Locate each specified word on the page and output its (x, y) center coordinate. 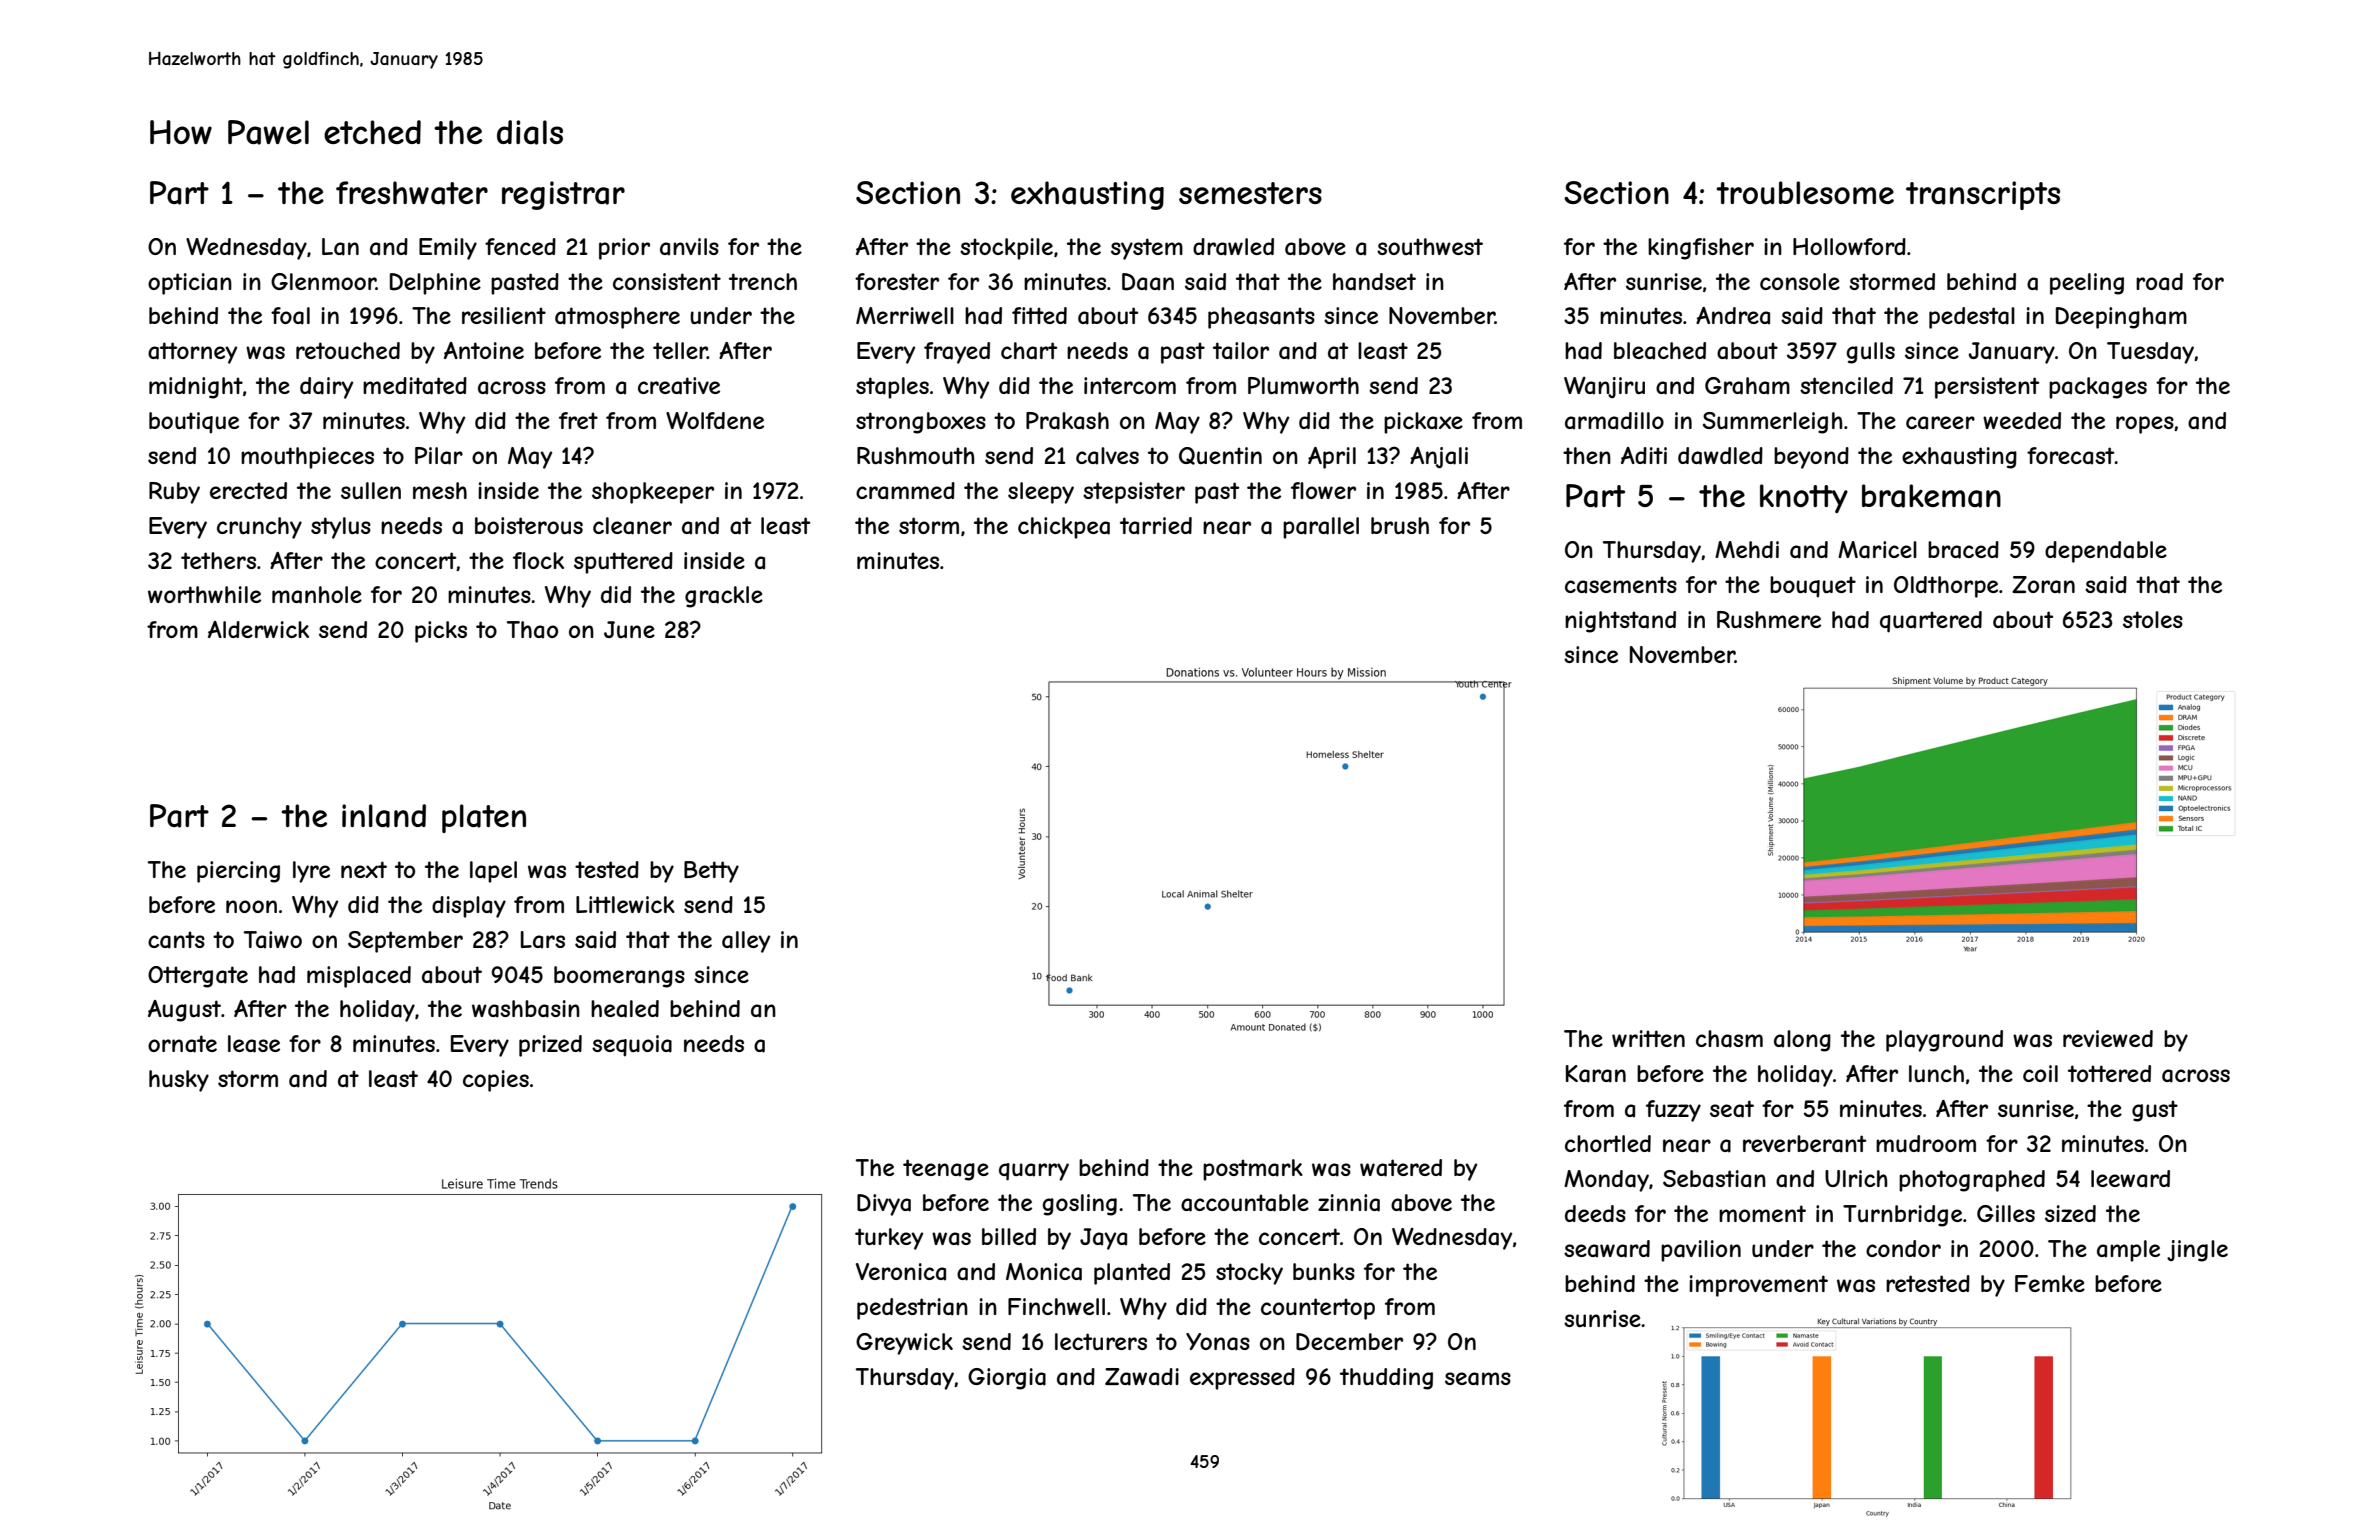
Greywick (904, 1344)
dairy (326, 388)
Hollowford (1849, 246)
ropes (2145, 425)
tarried (1156, 526)
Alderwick (258, 629)
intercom (1130, 385)
